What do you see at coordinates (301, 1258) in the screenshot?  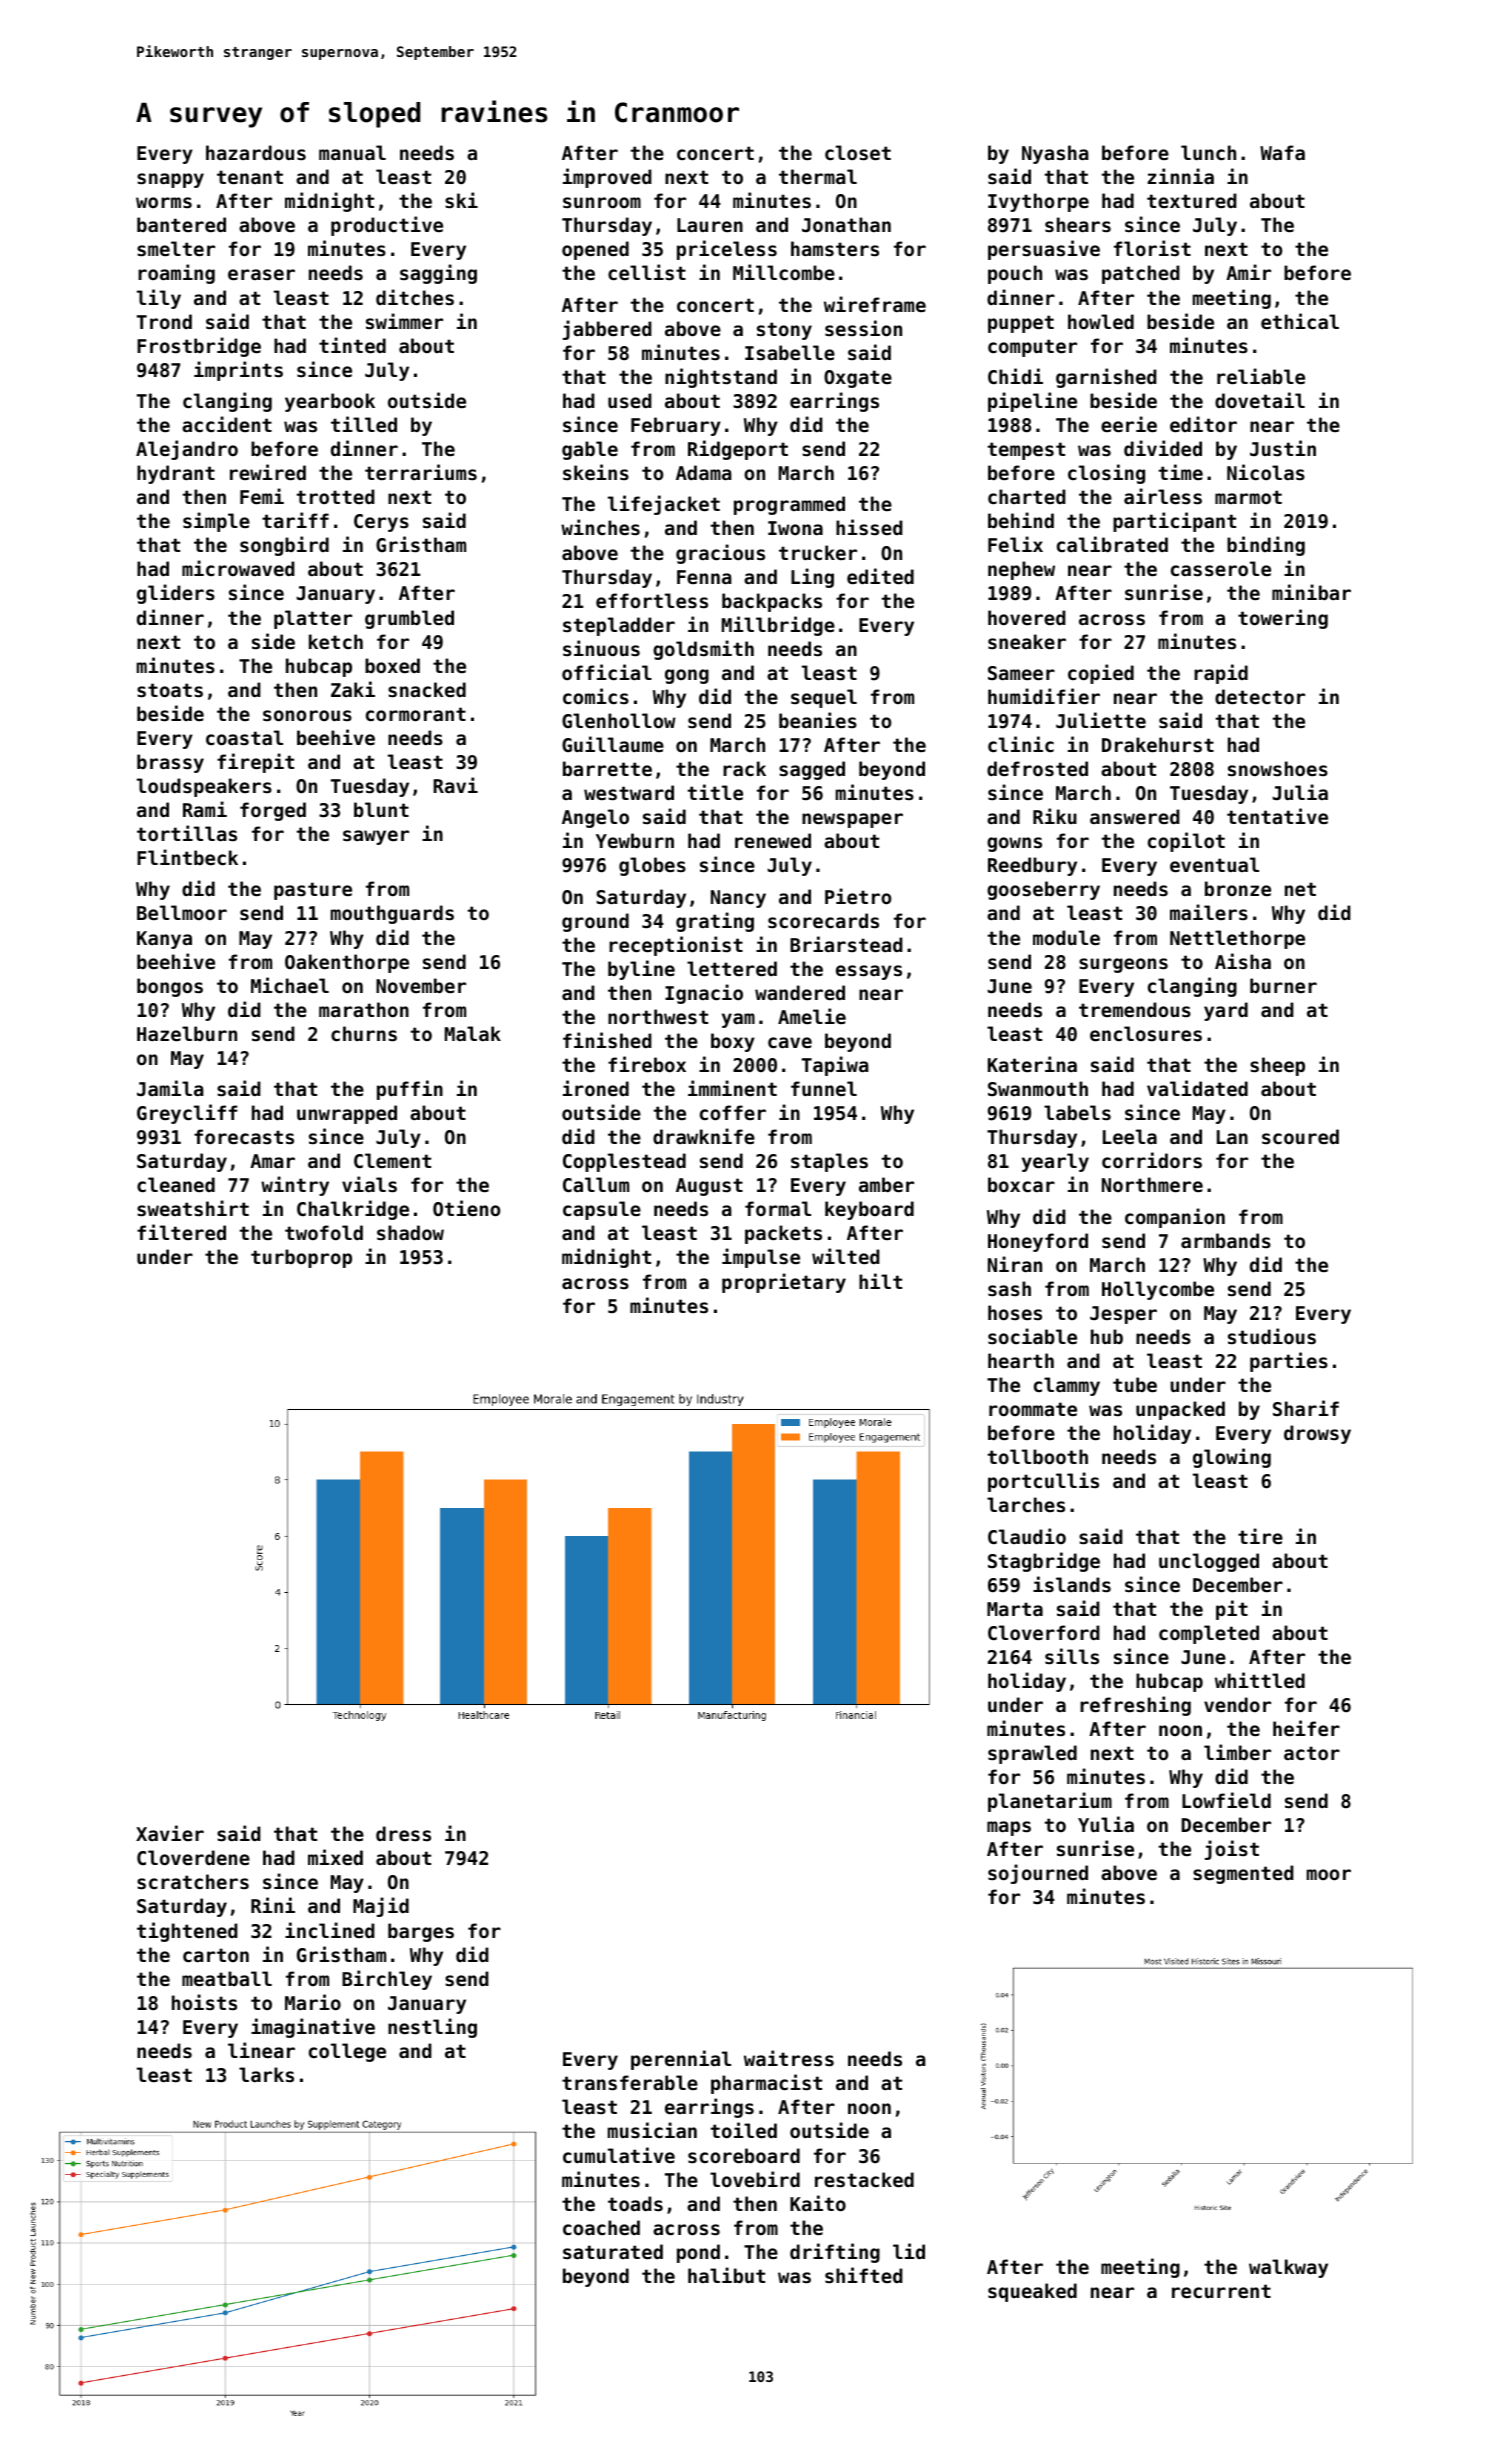 I see `turboprop` at bounding box center [301, 1258].
